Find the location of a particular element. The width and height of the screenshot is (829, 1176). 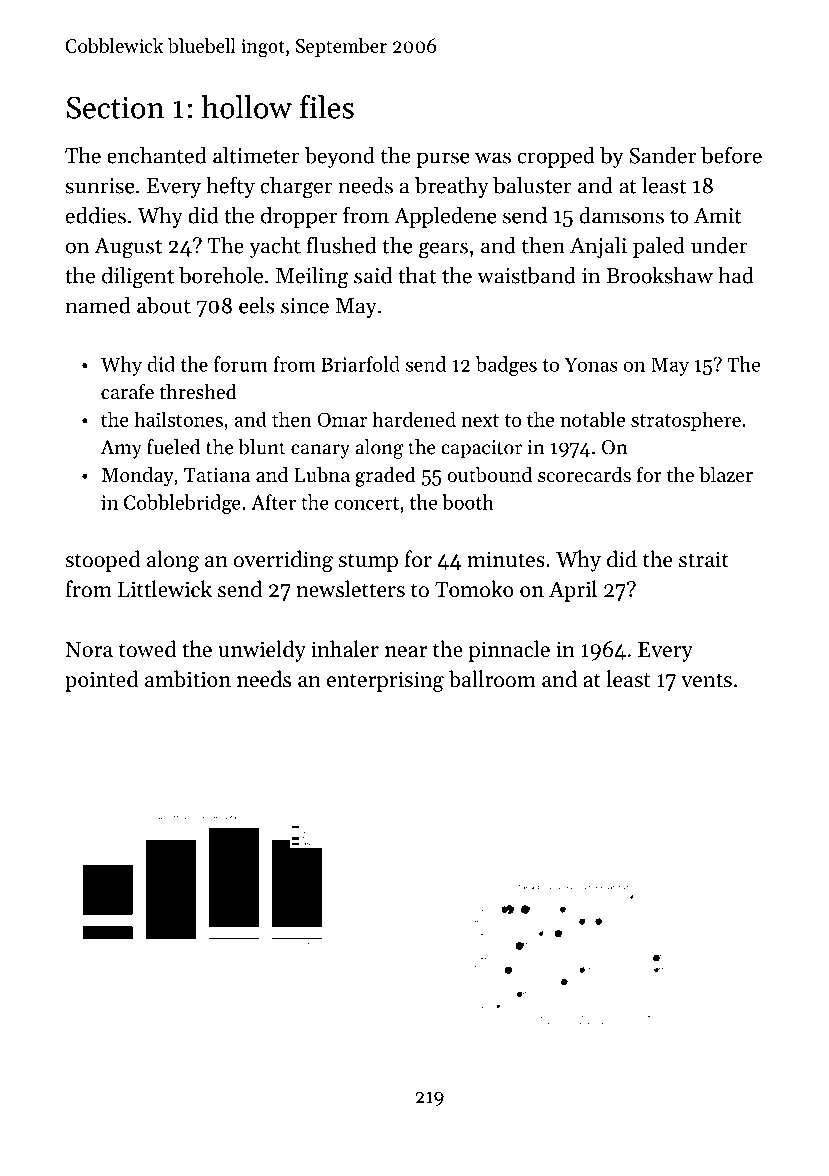

files is located at coordinates (327, 107).
